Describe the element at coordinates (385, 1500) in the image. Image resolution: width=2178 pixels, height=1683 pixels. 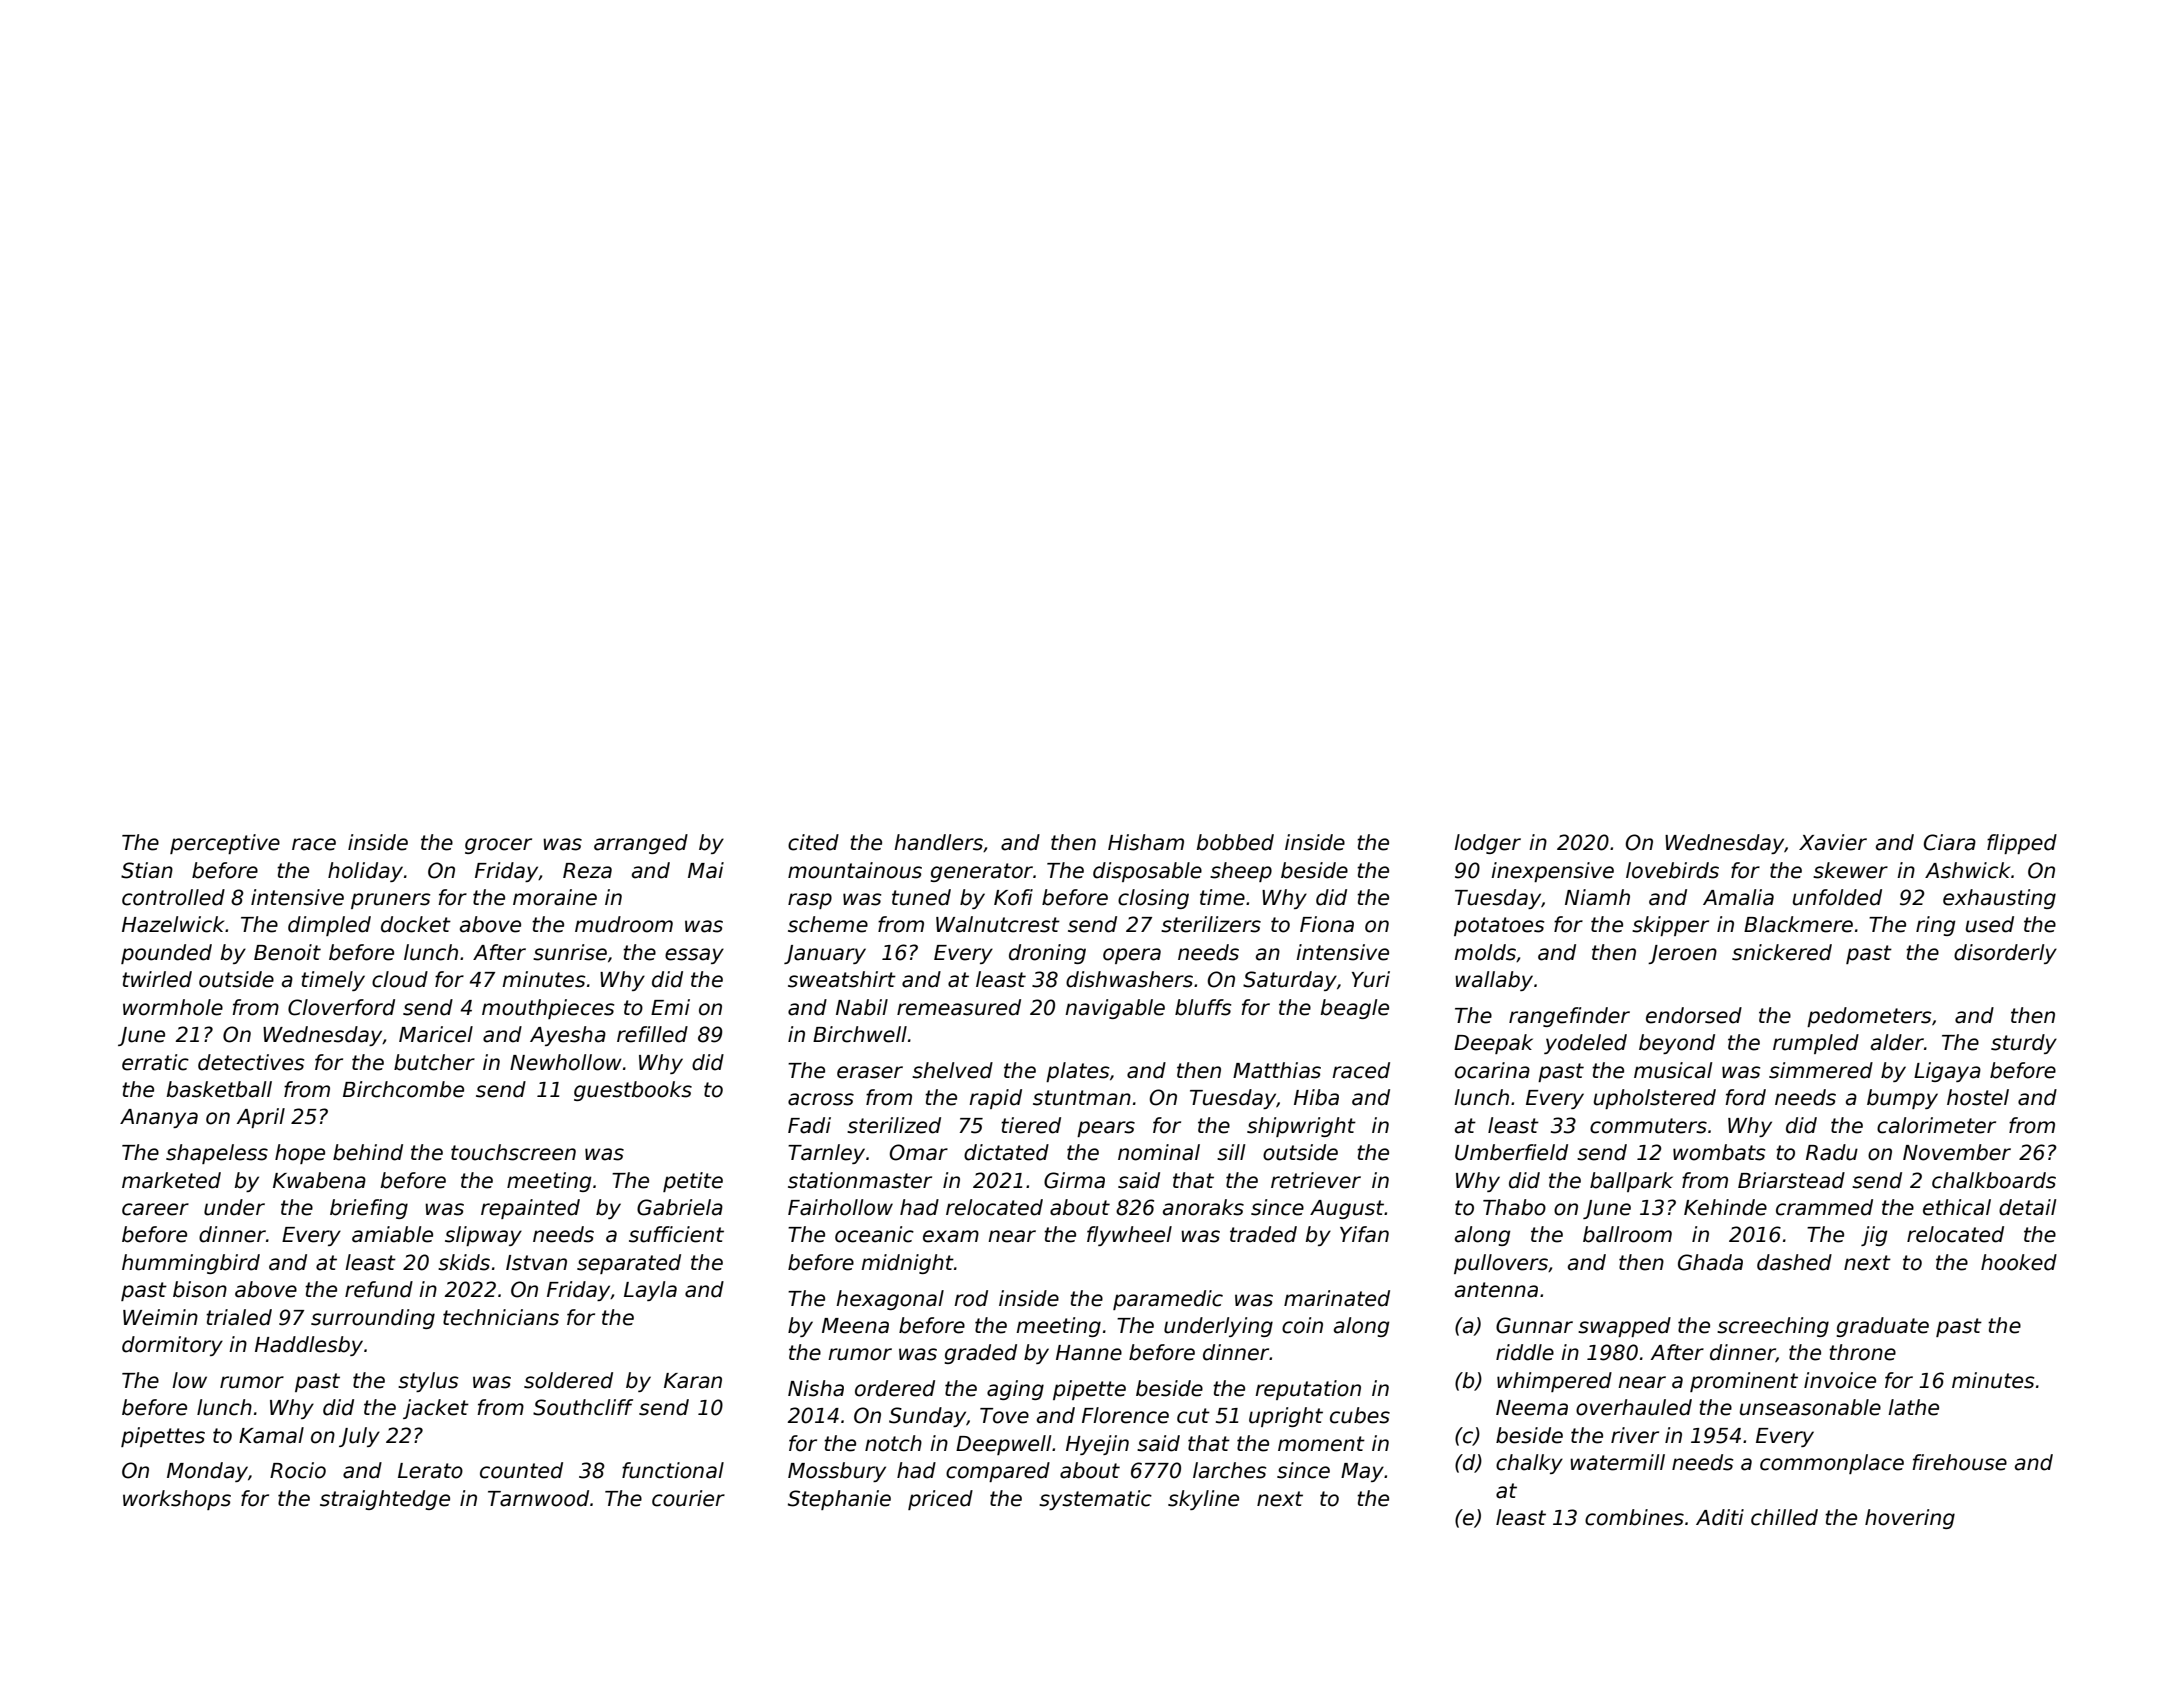
I see `straightedge` at that location.
